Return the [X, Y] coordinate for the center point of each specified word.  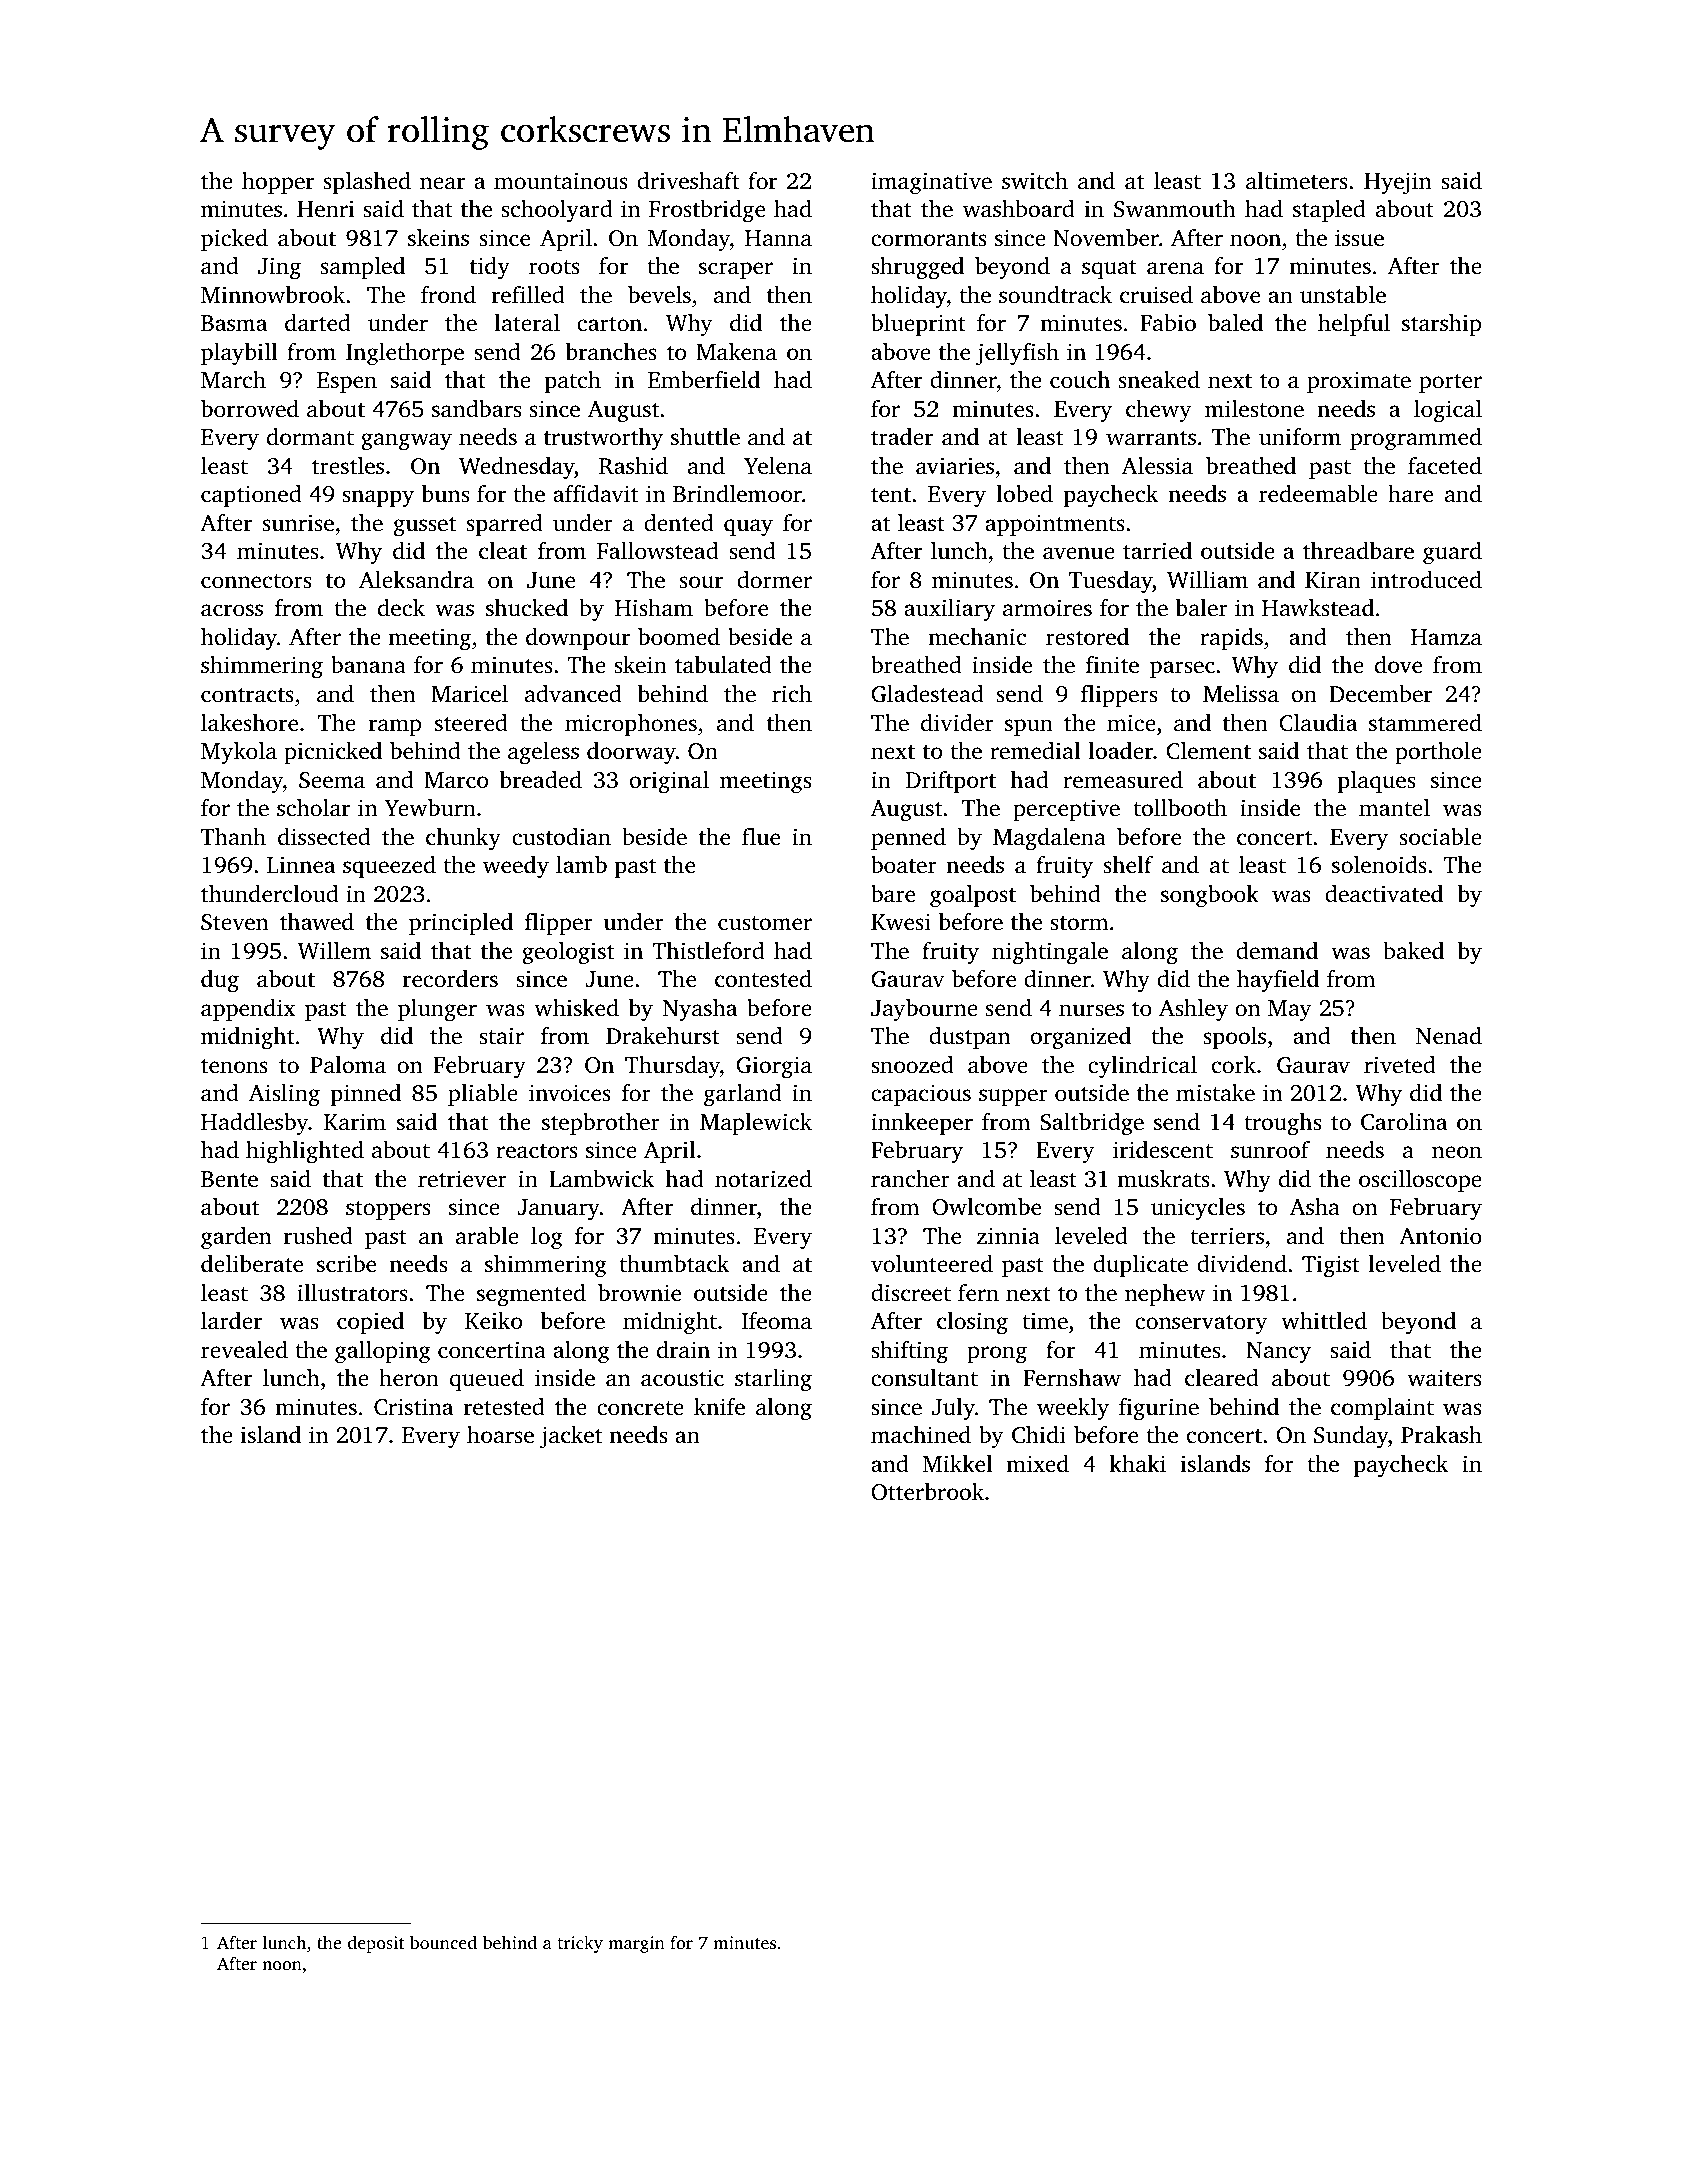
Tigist [1331, 1266]
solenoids [1379, 865]
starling [773, 1380]
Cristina [413, 1407]
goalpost [973, 896]
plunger [437, 1010]
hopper [278, 183]
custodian [561, 836]
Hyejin [1398, 183]
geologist [568, 953]
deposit [376, 1944]
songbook [1210, 896]
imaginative [931, 183]
